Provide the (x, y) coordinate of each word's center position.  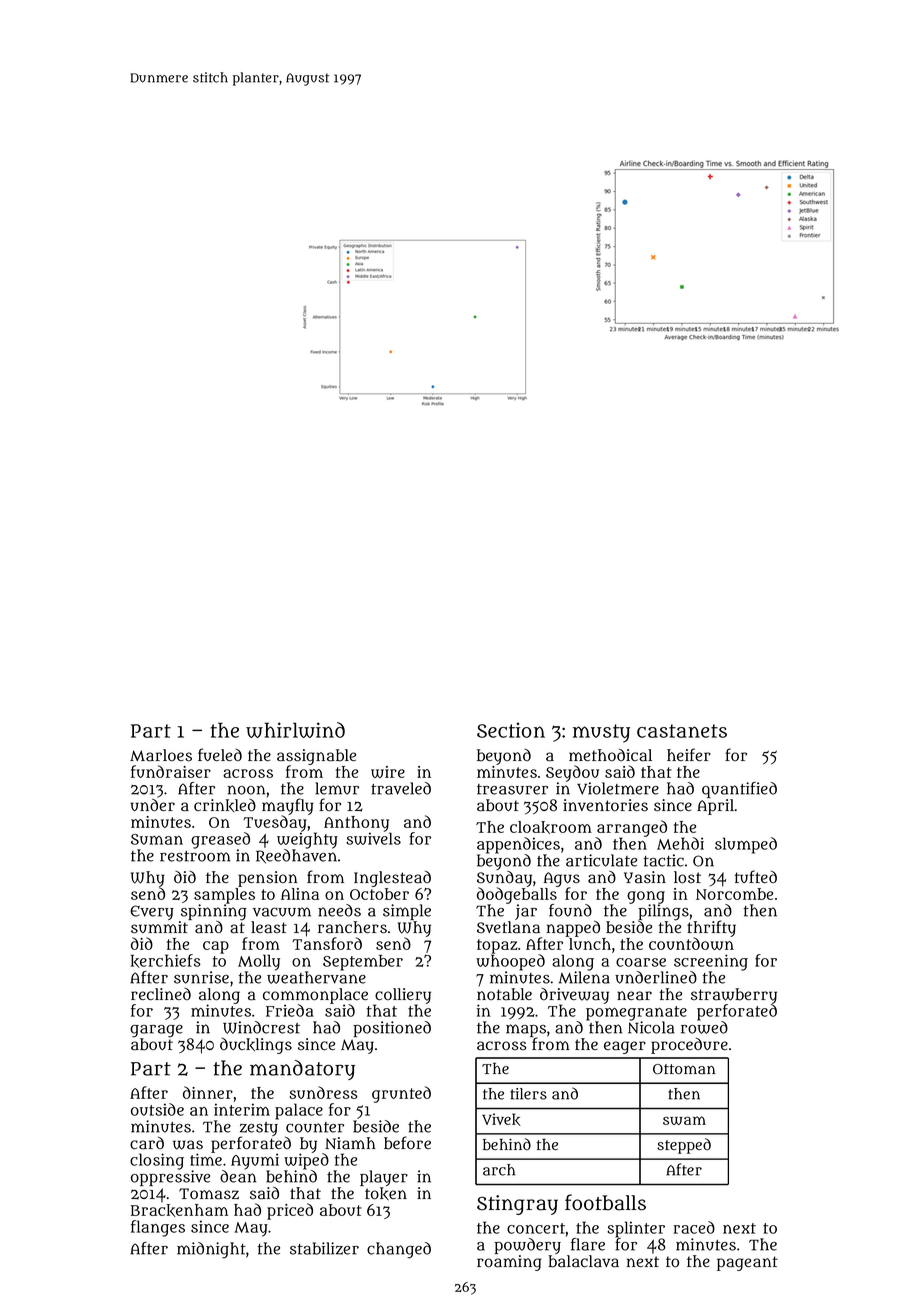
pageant (747, 1263)
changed (399, 1250)
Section (511, 730)
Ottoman (684, 1069)
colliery (402, 996)
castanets (682, 731)
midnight (211, 1250)
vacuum (282, 912)
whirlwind (295, 730)
